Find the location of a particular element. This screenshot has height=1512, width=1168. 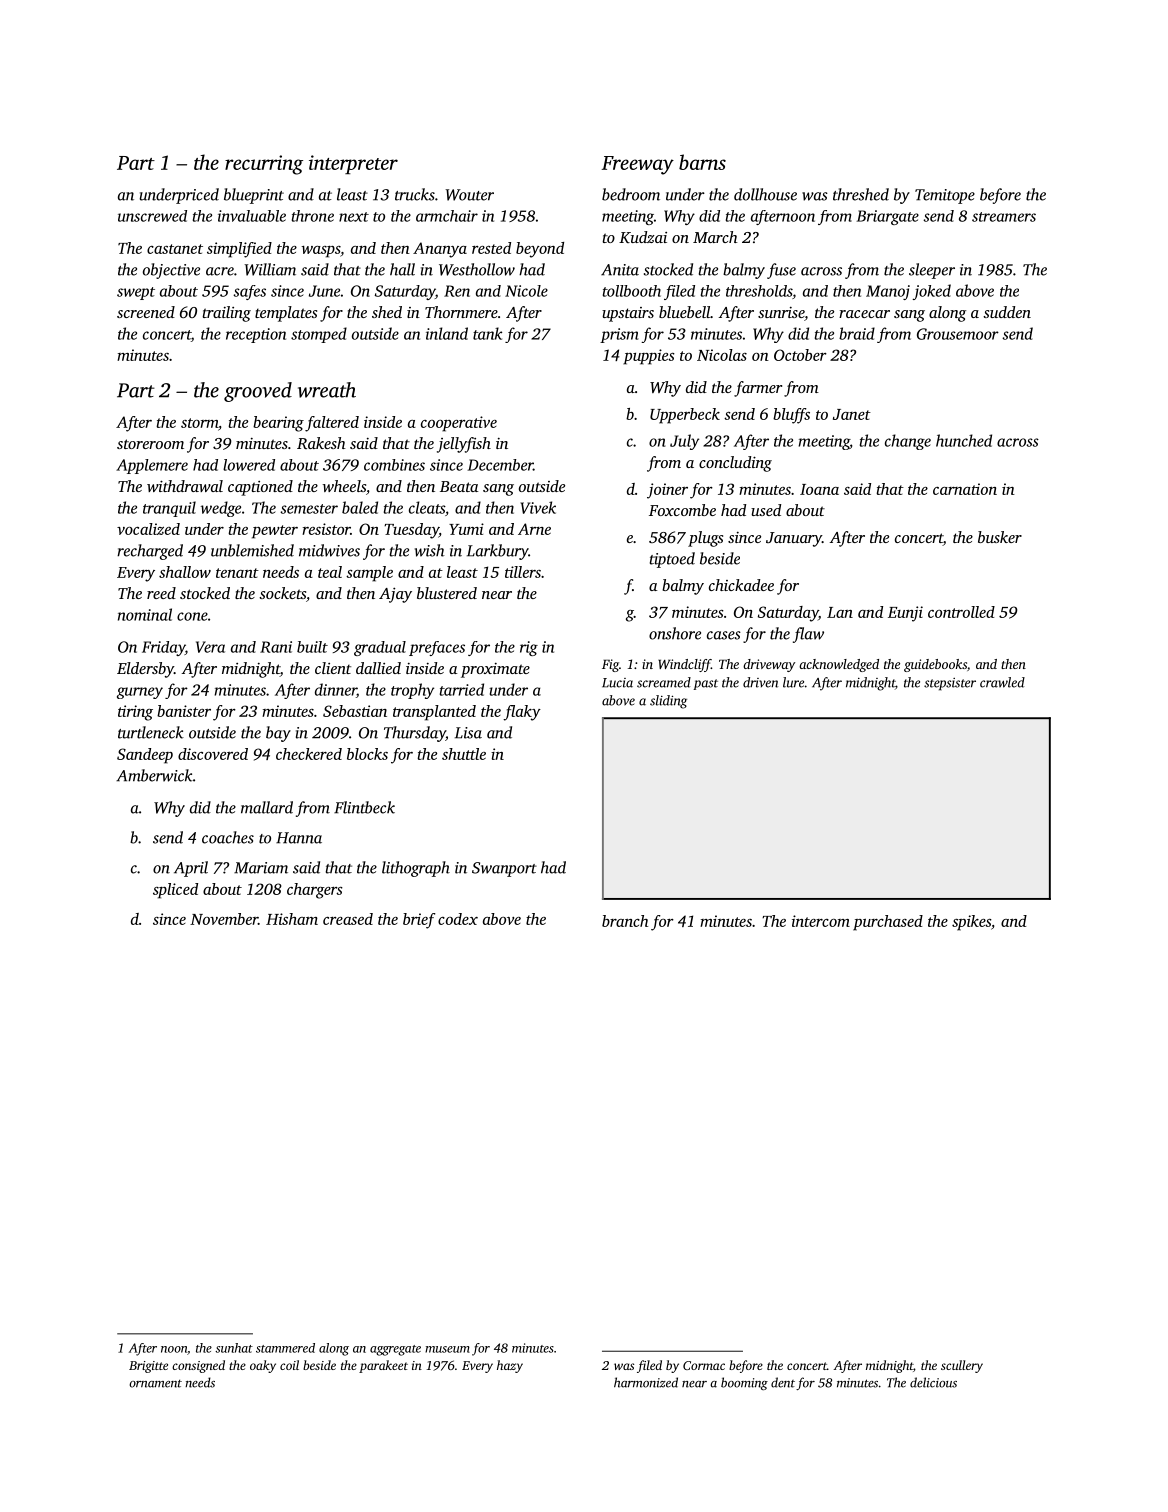

tiptoed is located at coordinates (672, 560).
